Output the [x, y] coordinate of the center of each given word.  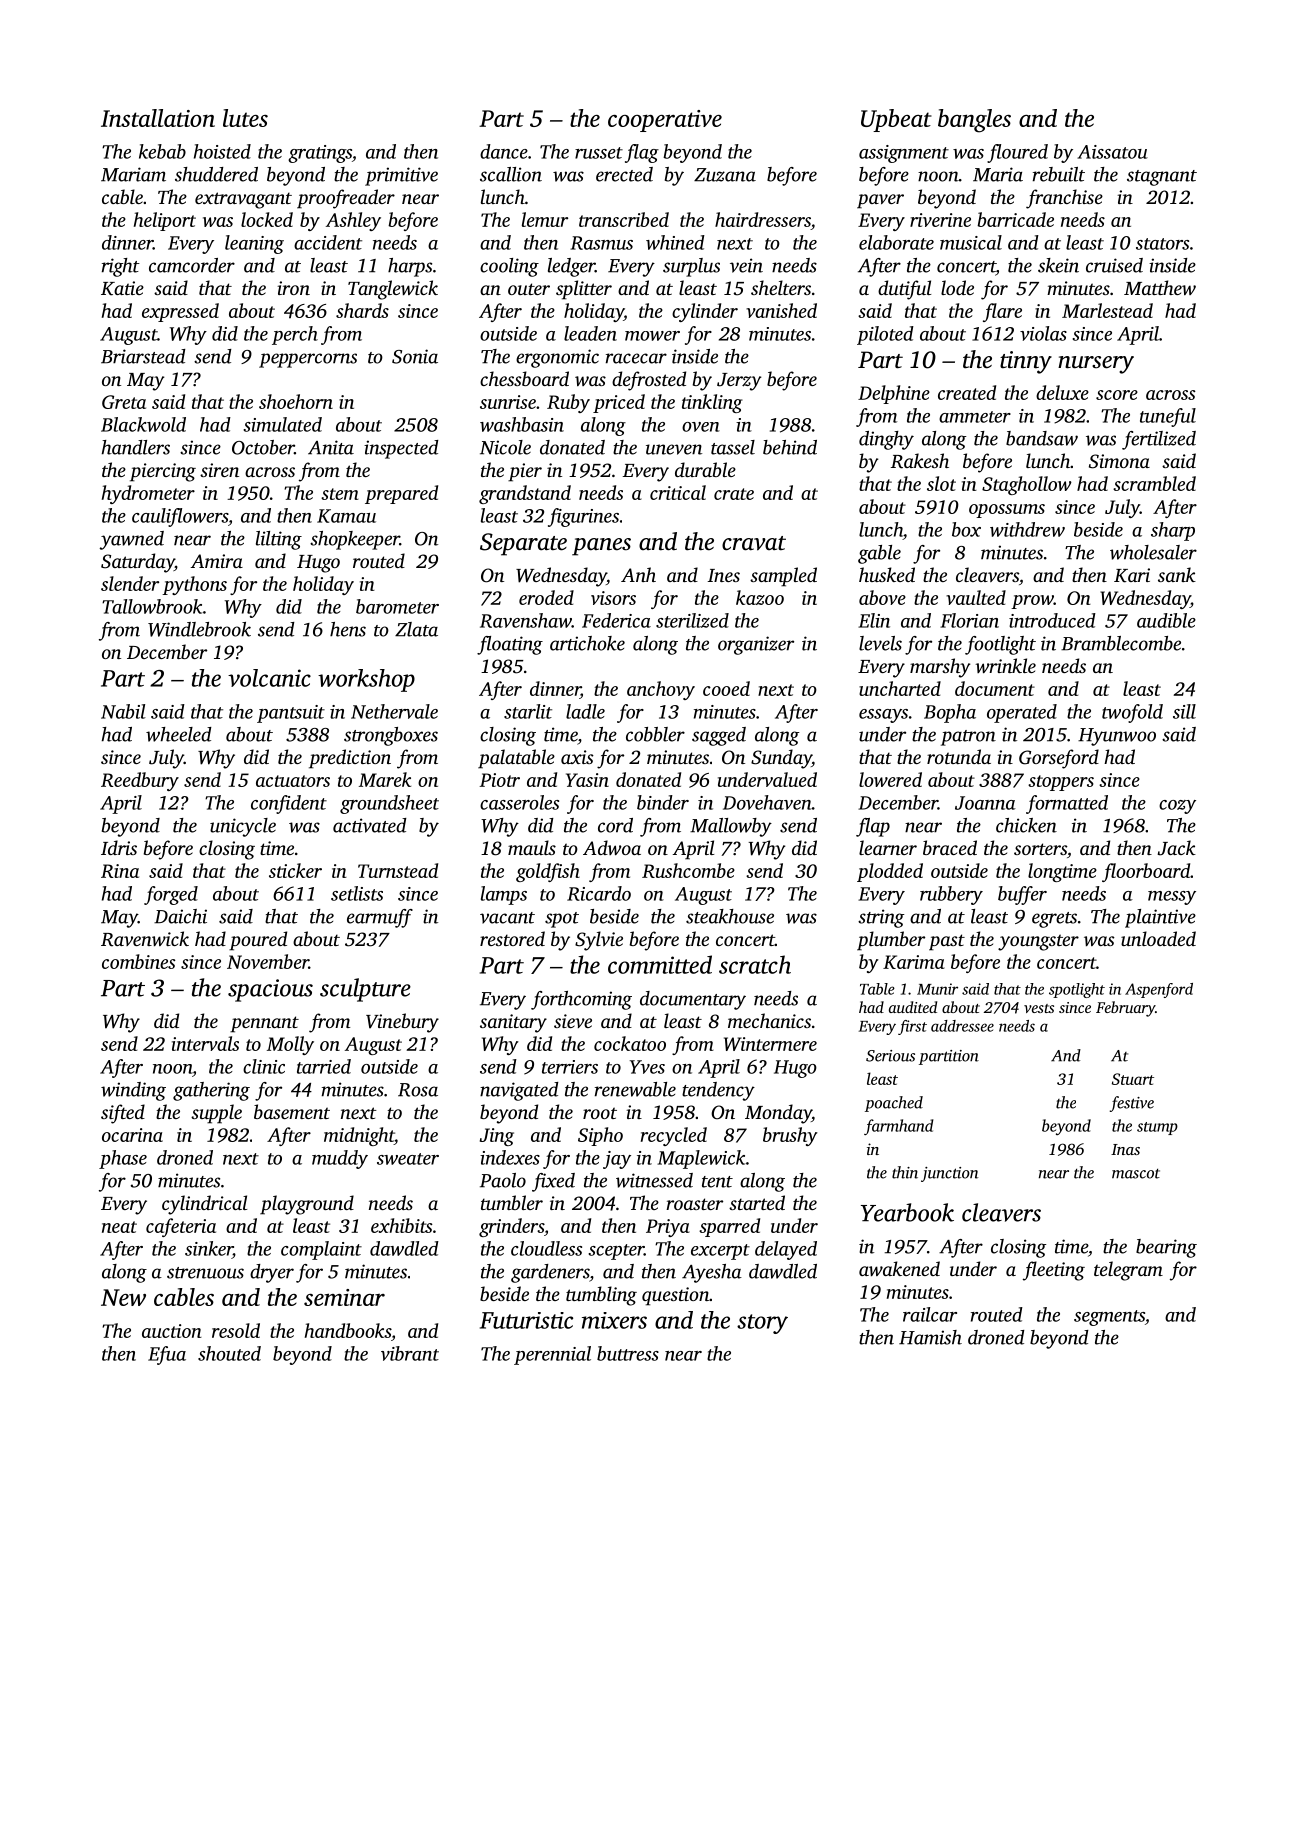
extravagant [243, 200]
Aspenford [1159, 990]
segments [1109, 1318]
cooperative [665, 121]
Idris [119, 847]
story [762, 1324]
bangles [974, 121]
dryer [272, 1273]
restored [512, 938]
